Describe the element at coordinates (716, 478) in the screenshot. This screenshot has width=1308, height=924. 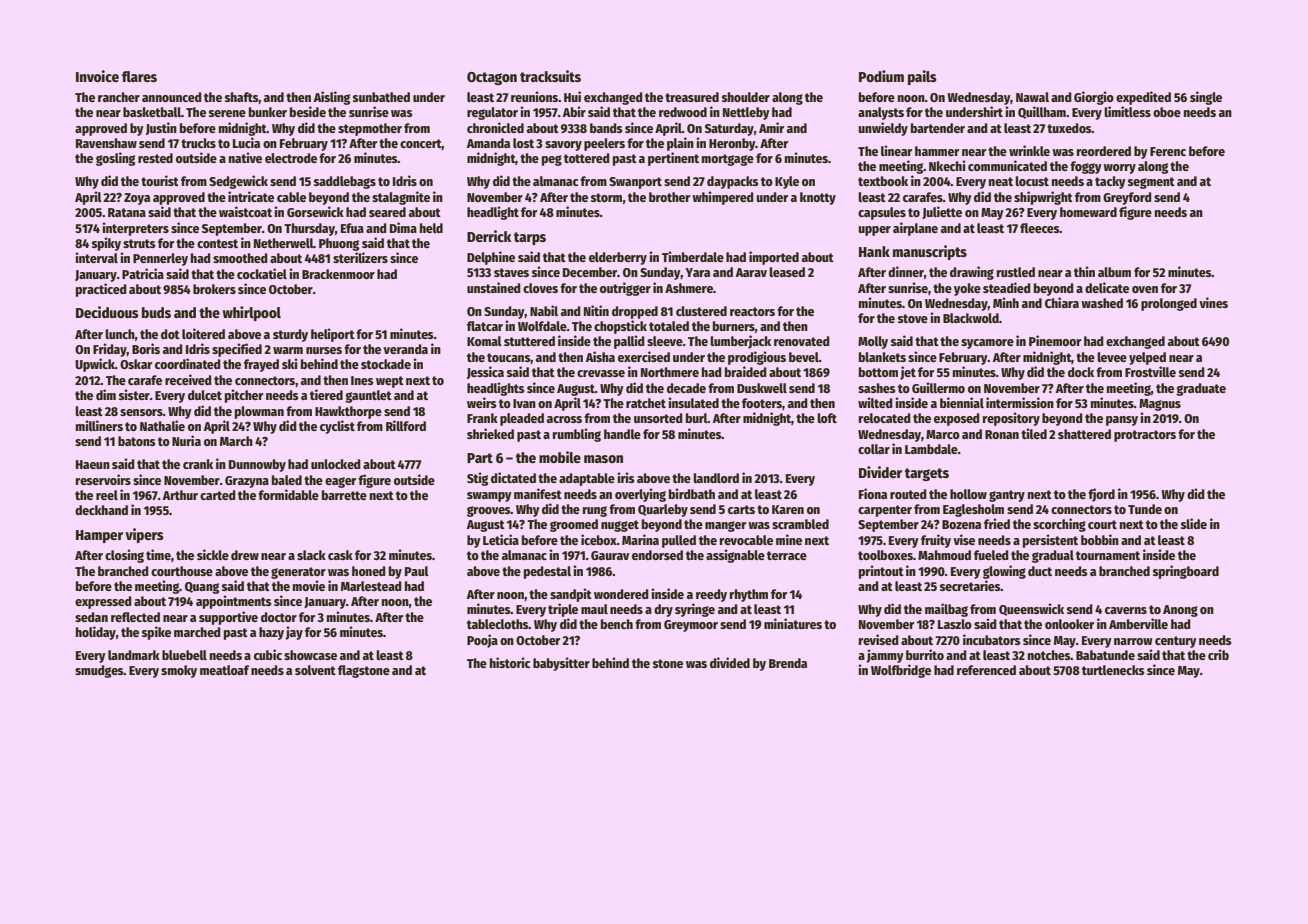
I see `landlord` at that location.
